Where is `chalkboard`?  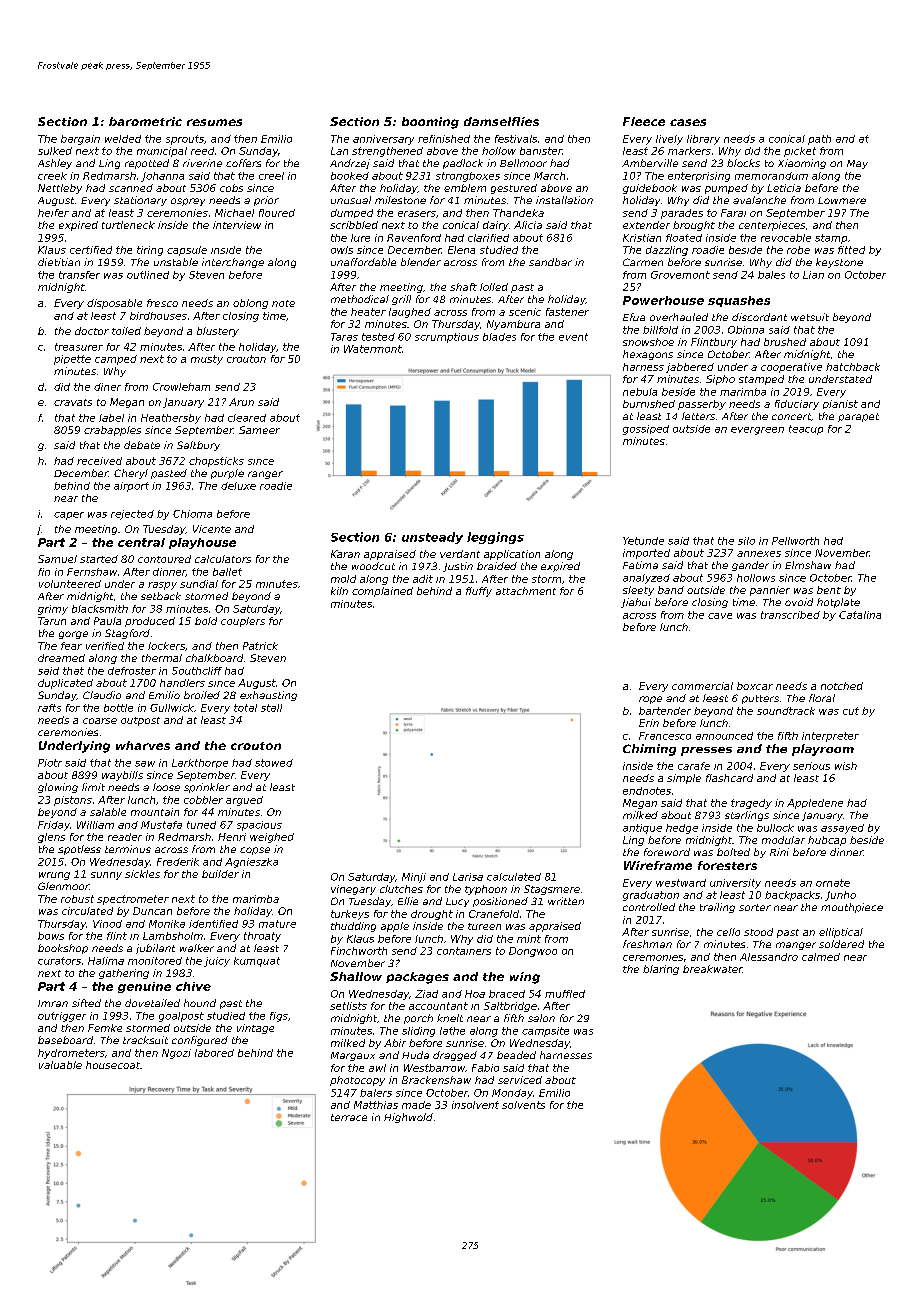
chalkboard is located at coordinates (214, 658).
